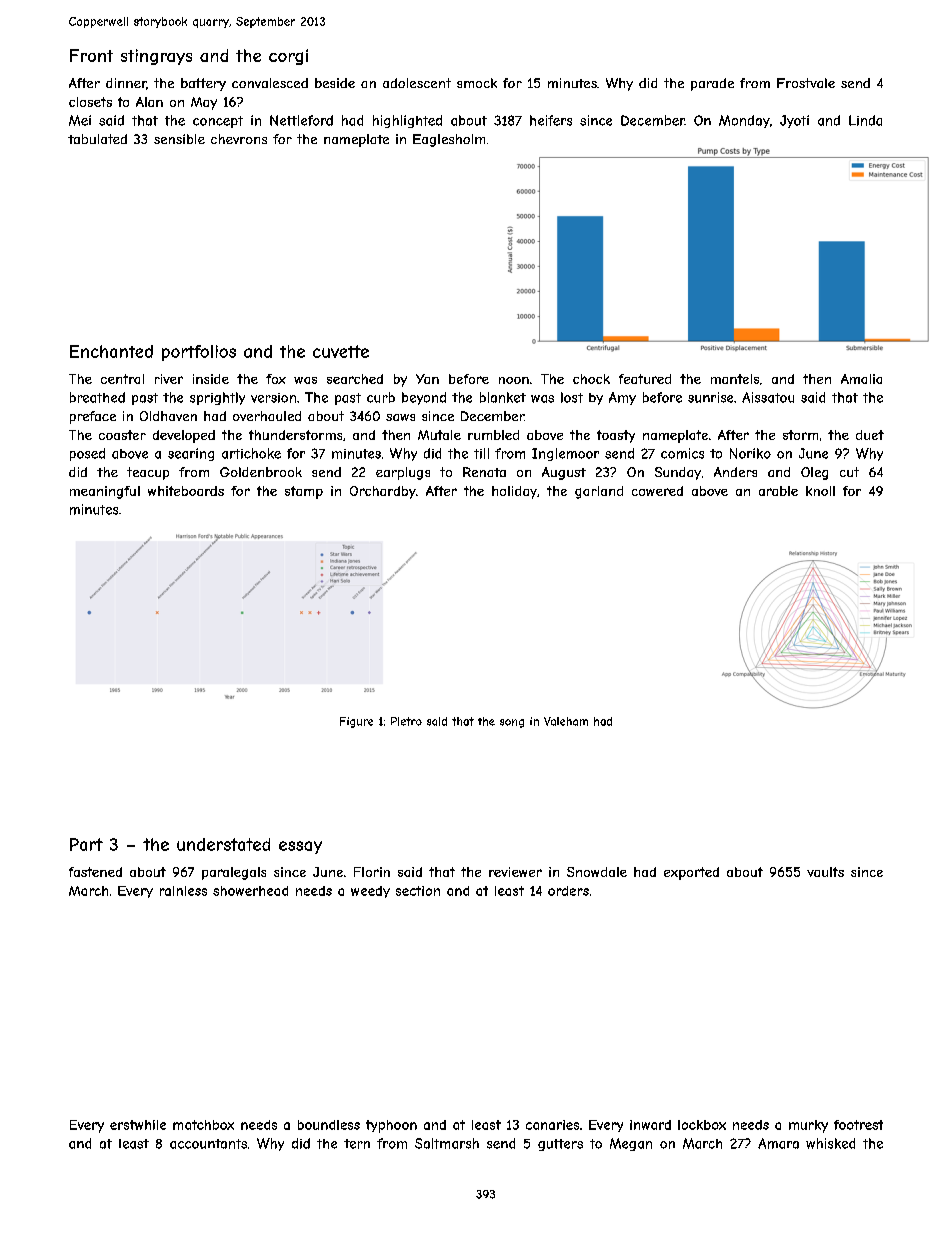 The height and width of the screenshot is (1233, 952). What do you see at coordinates (427, 379) in the screenshot?
I see `Yan` at bounding box center [427, 379].
